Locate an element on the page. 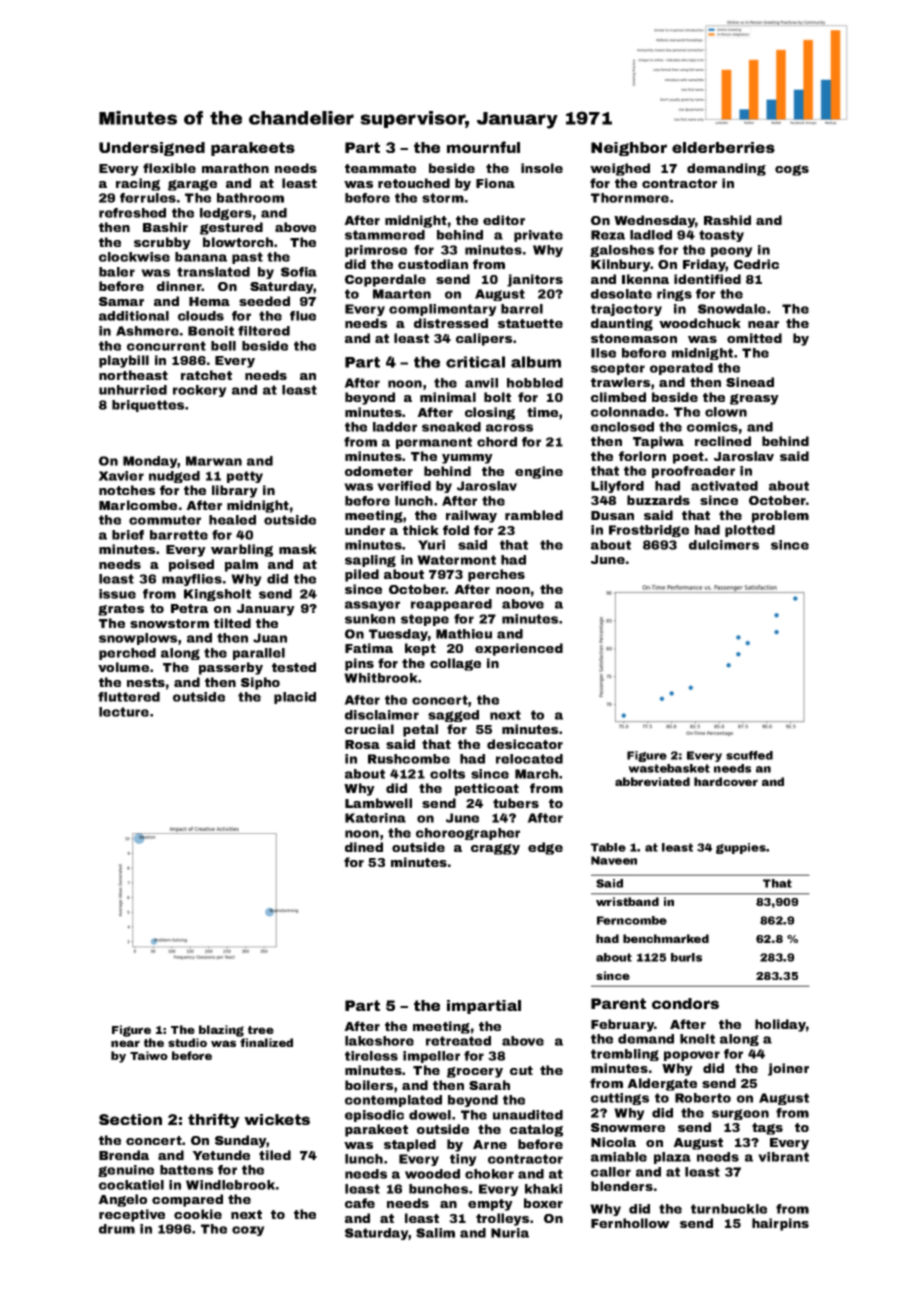 The height and width of the document is (1316, 908). experienced is located at coordinates (519, 649).
